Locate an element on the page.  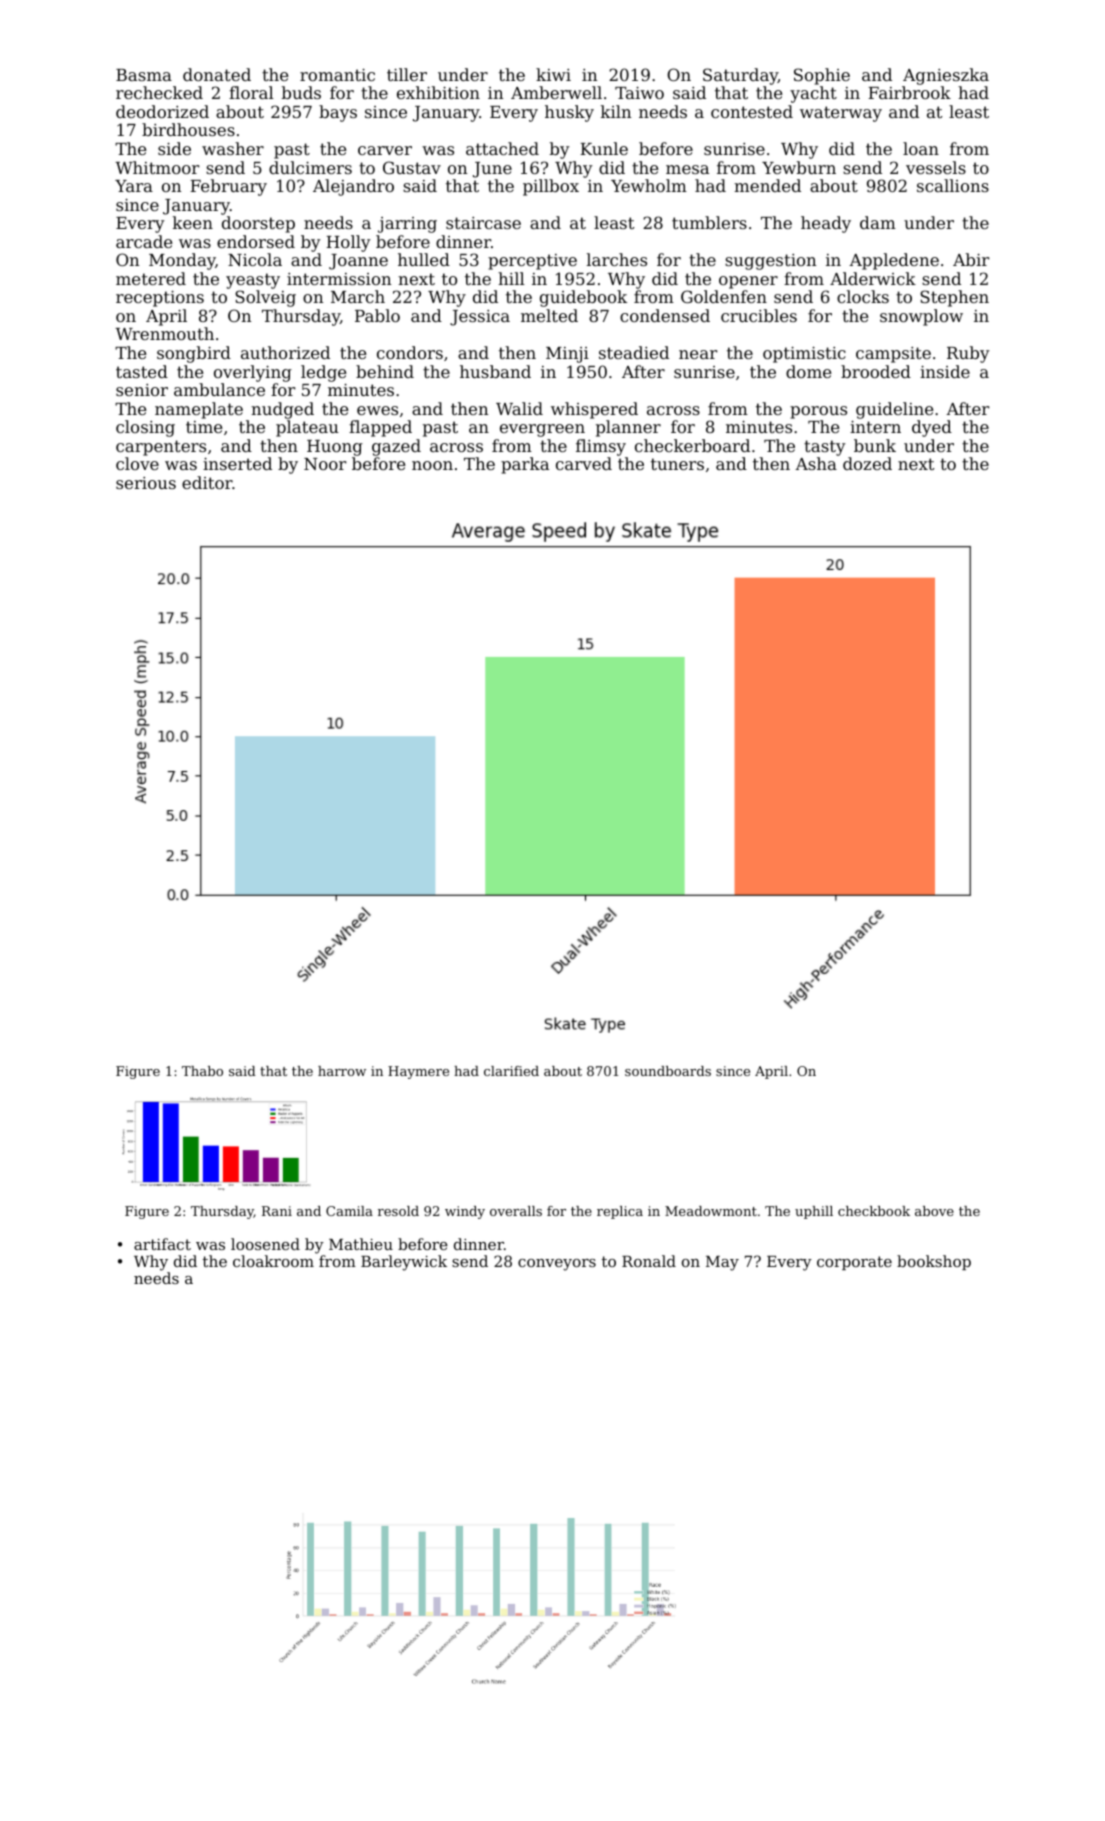
clocks is located at coordinates (863, 296).
